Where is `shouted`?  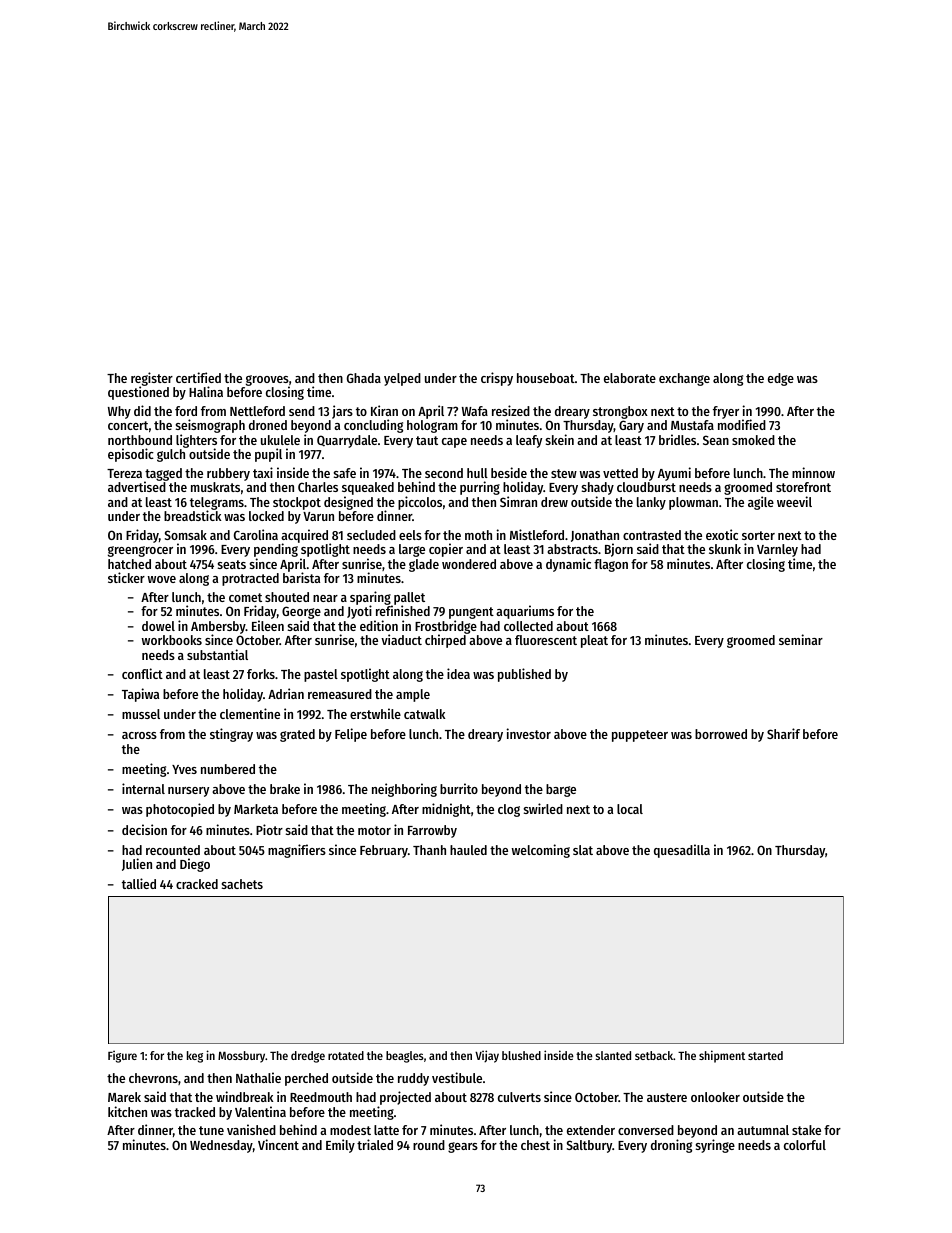 shouted is located at coordinates (287, 597).
